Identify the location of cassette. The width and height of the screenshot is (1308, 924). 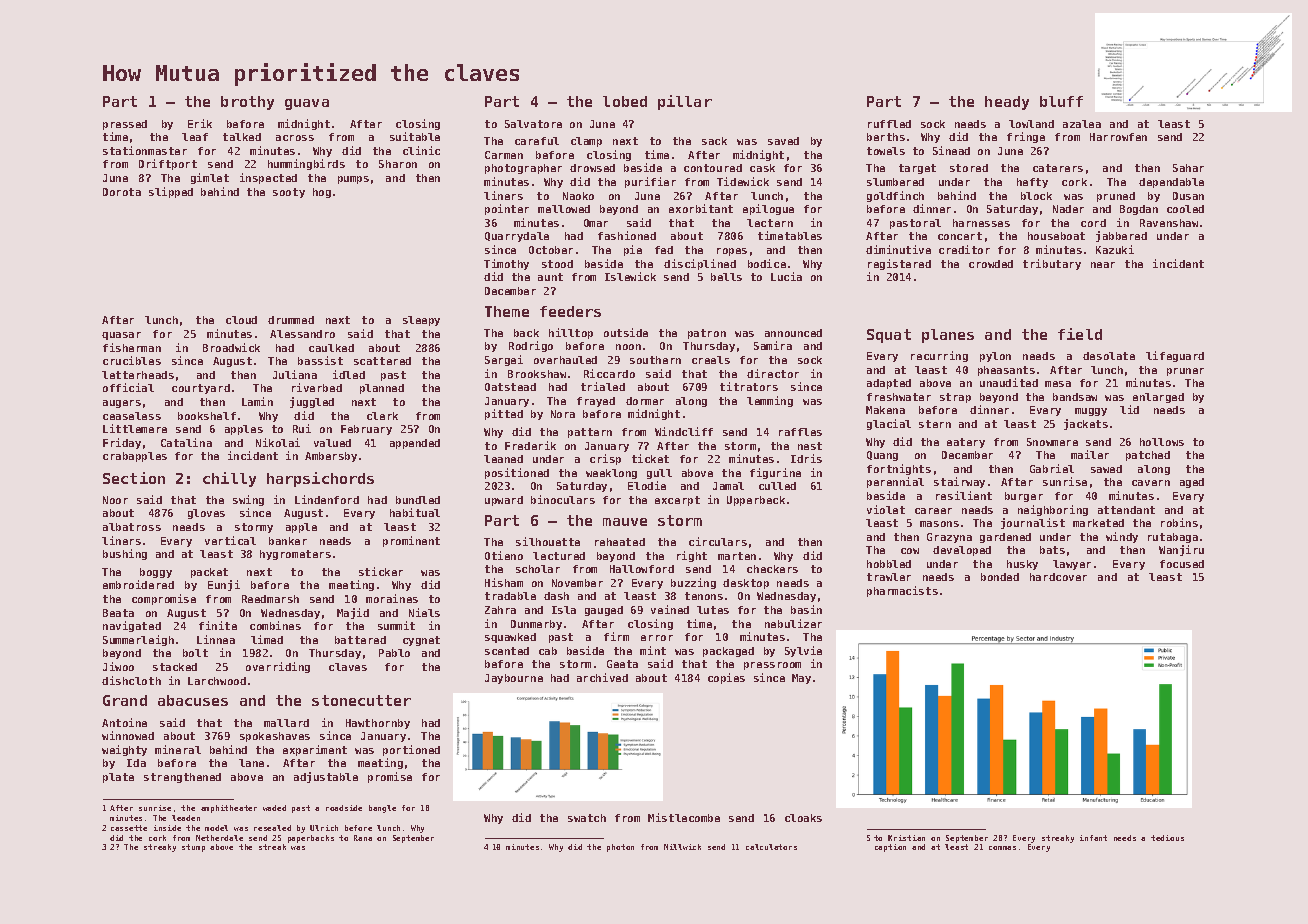
(129, 828).
